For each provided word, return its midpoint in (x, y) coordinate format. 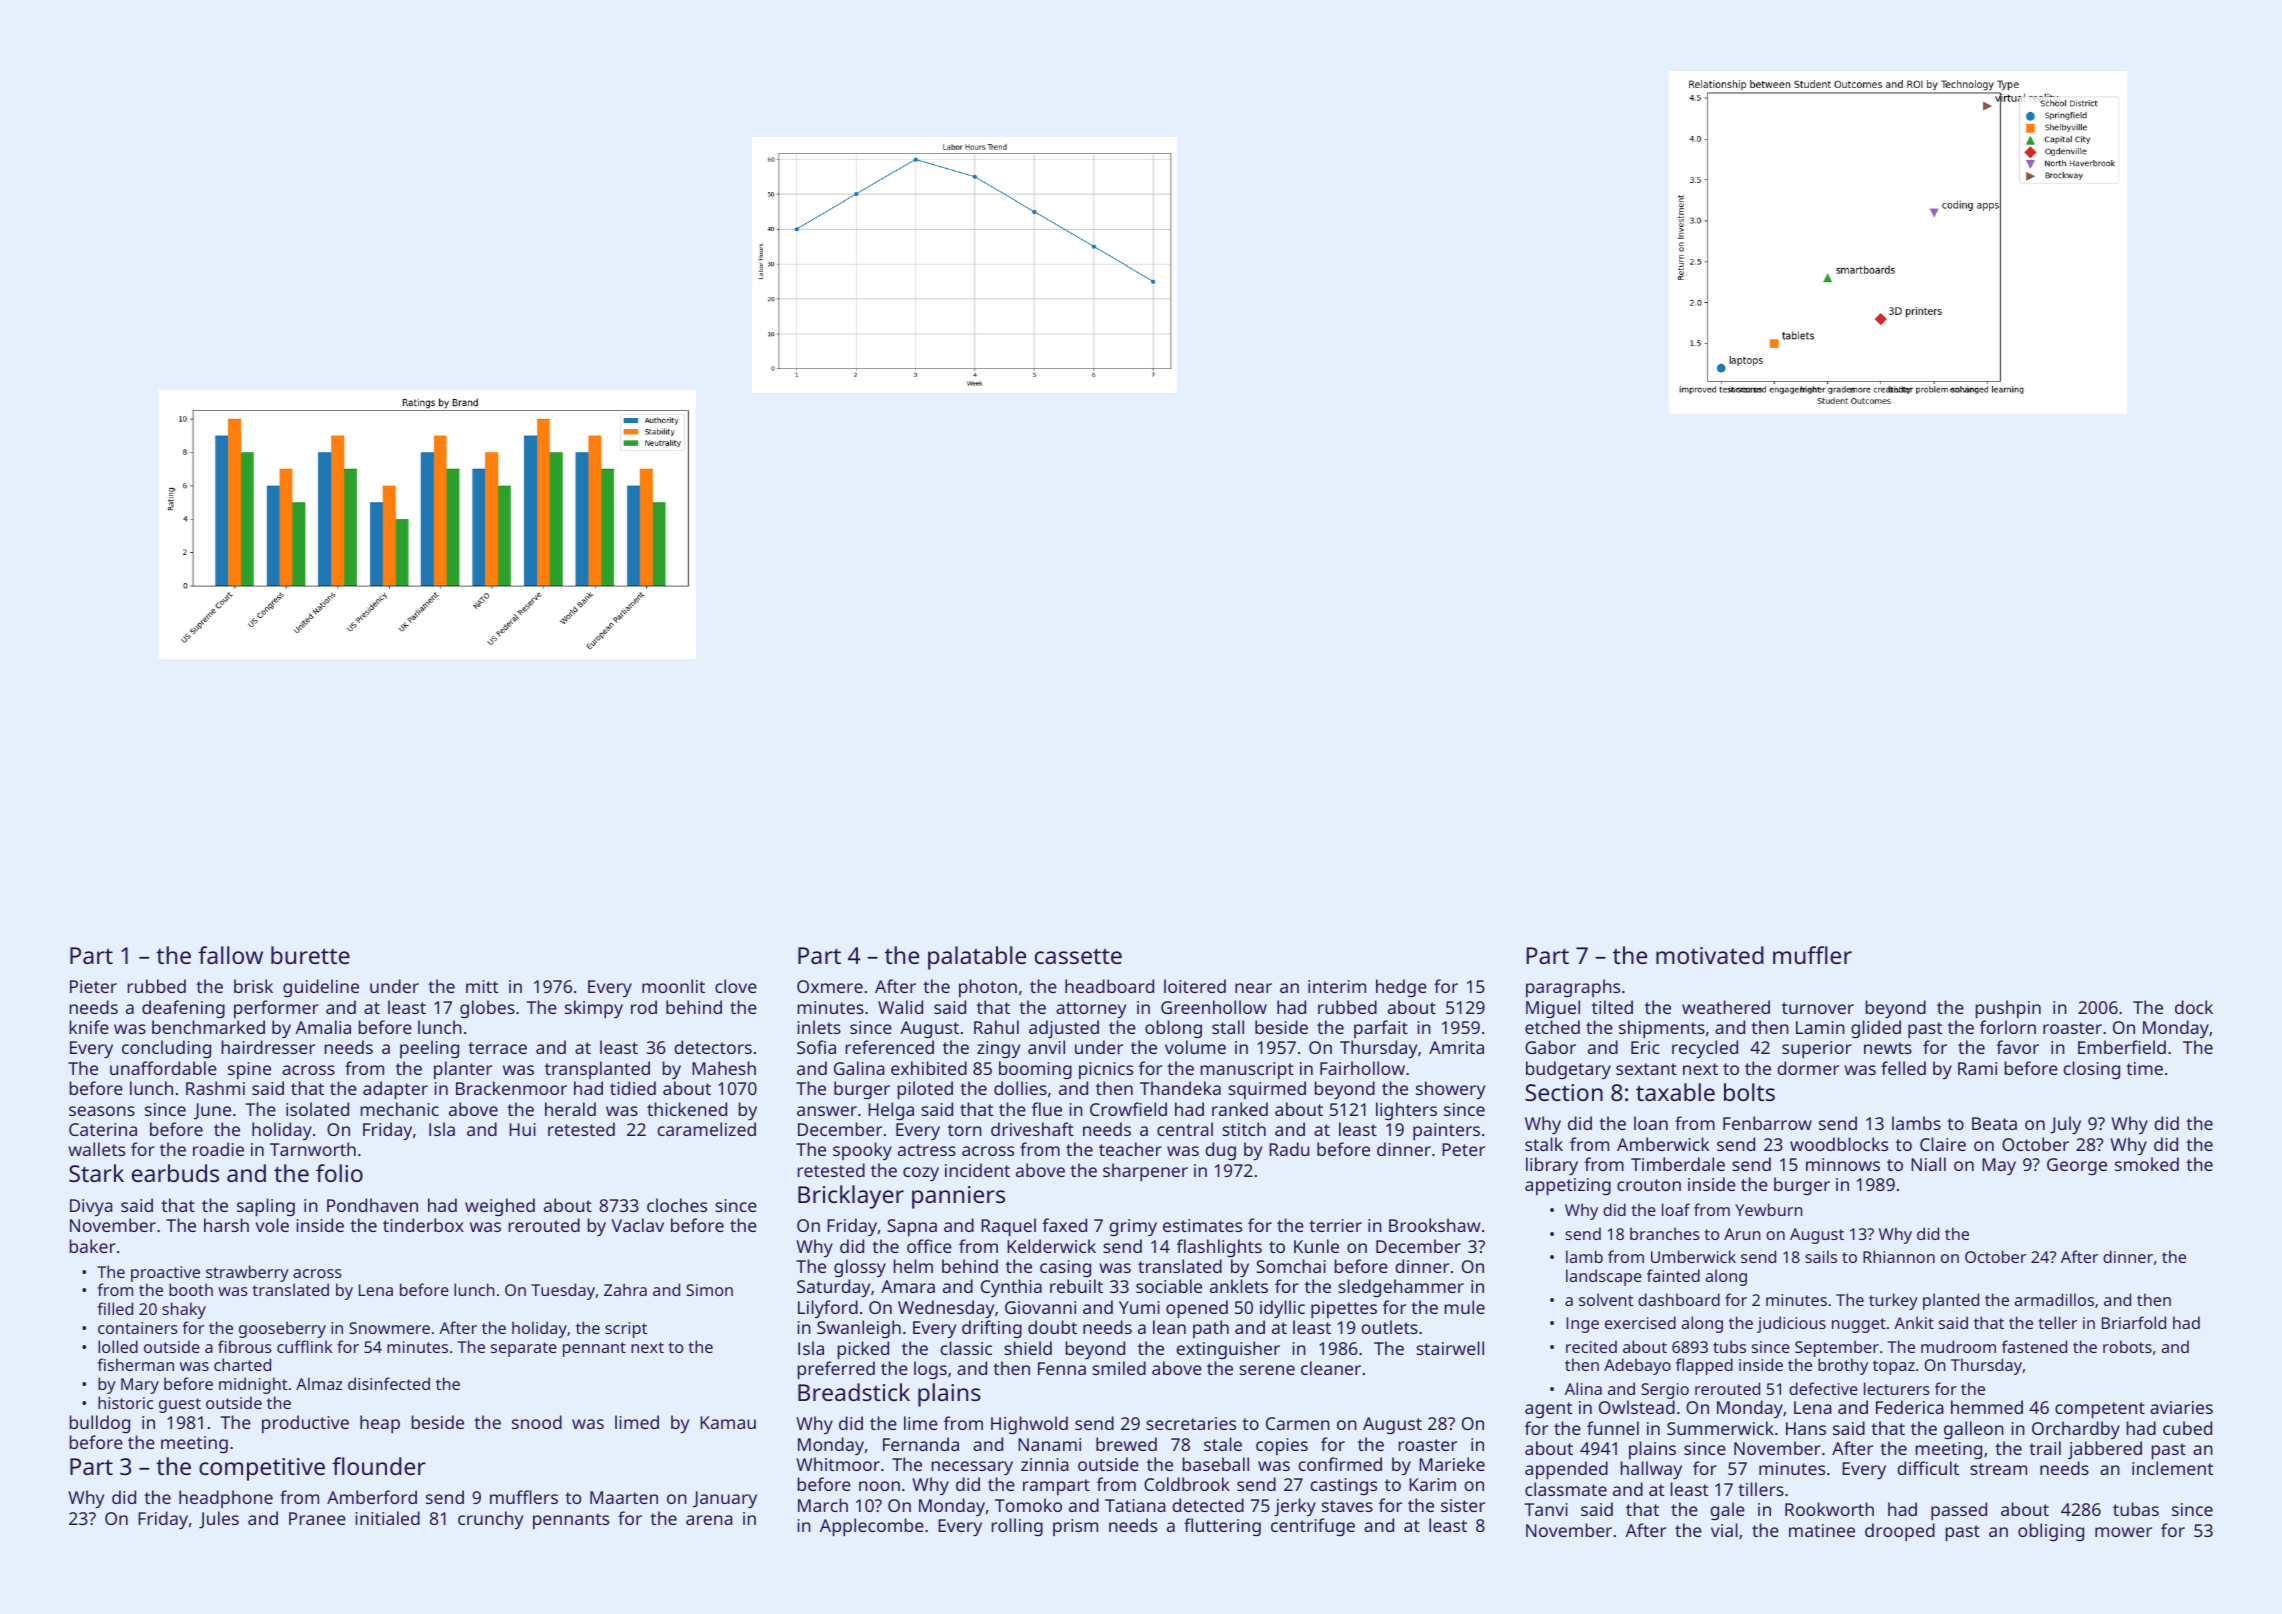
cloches (677, 1205)
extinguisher (1228, 1350)
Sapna (912, 1227)
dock (2194, 1007)
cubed (2187, 1428)
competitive (262, 1469)
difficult (1928, 1468)
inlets (819, 1027)
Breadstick (854, 1392)
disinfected (389, 1383)
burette (310, 955)
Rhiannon (1899, 1256)
